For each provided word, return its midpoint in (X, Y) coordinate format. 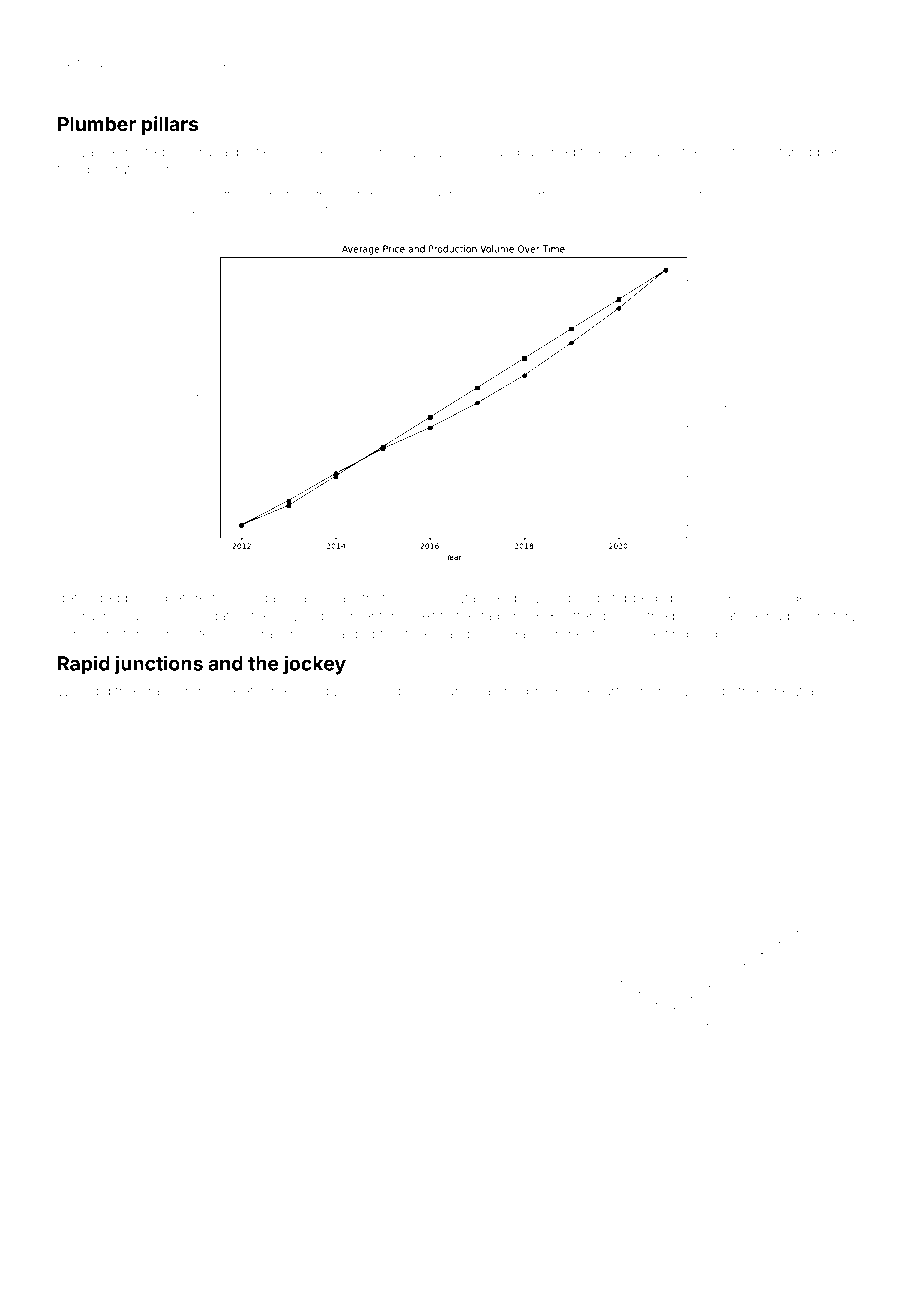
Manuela (462, 690)
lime (777, 690)
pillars (170, 125)
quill (499, 153)
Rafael (735, 151)
